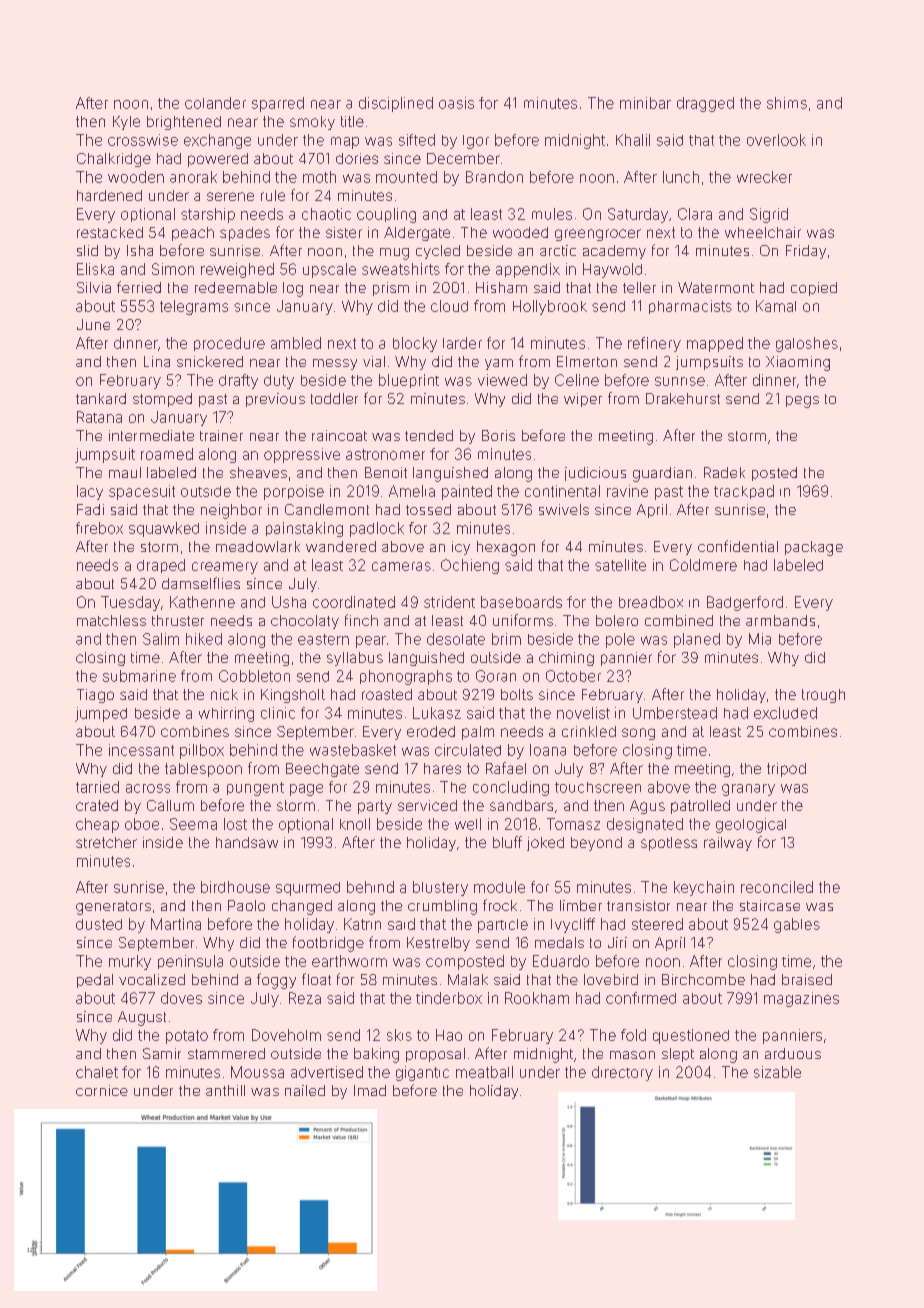  I want to click on Martina, so click(176, 924).
